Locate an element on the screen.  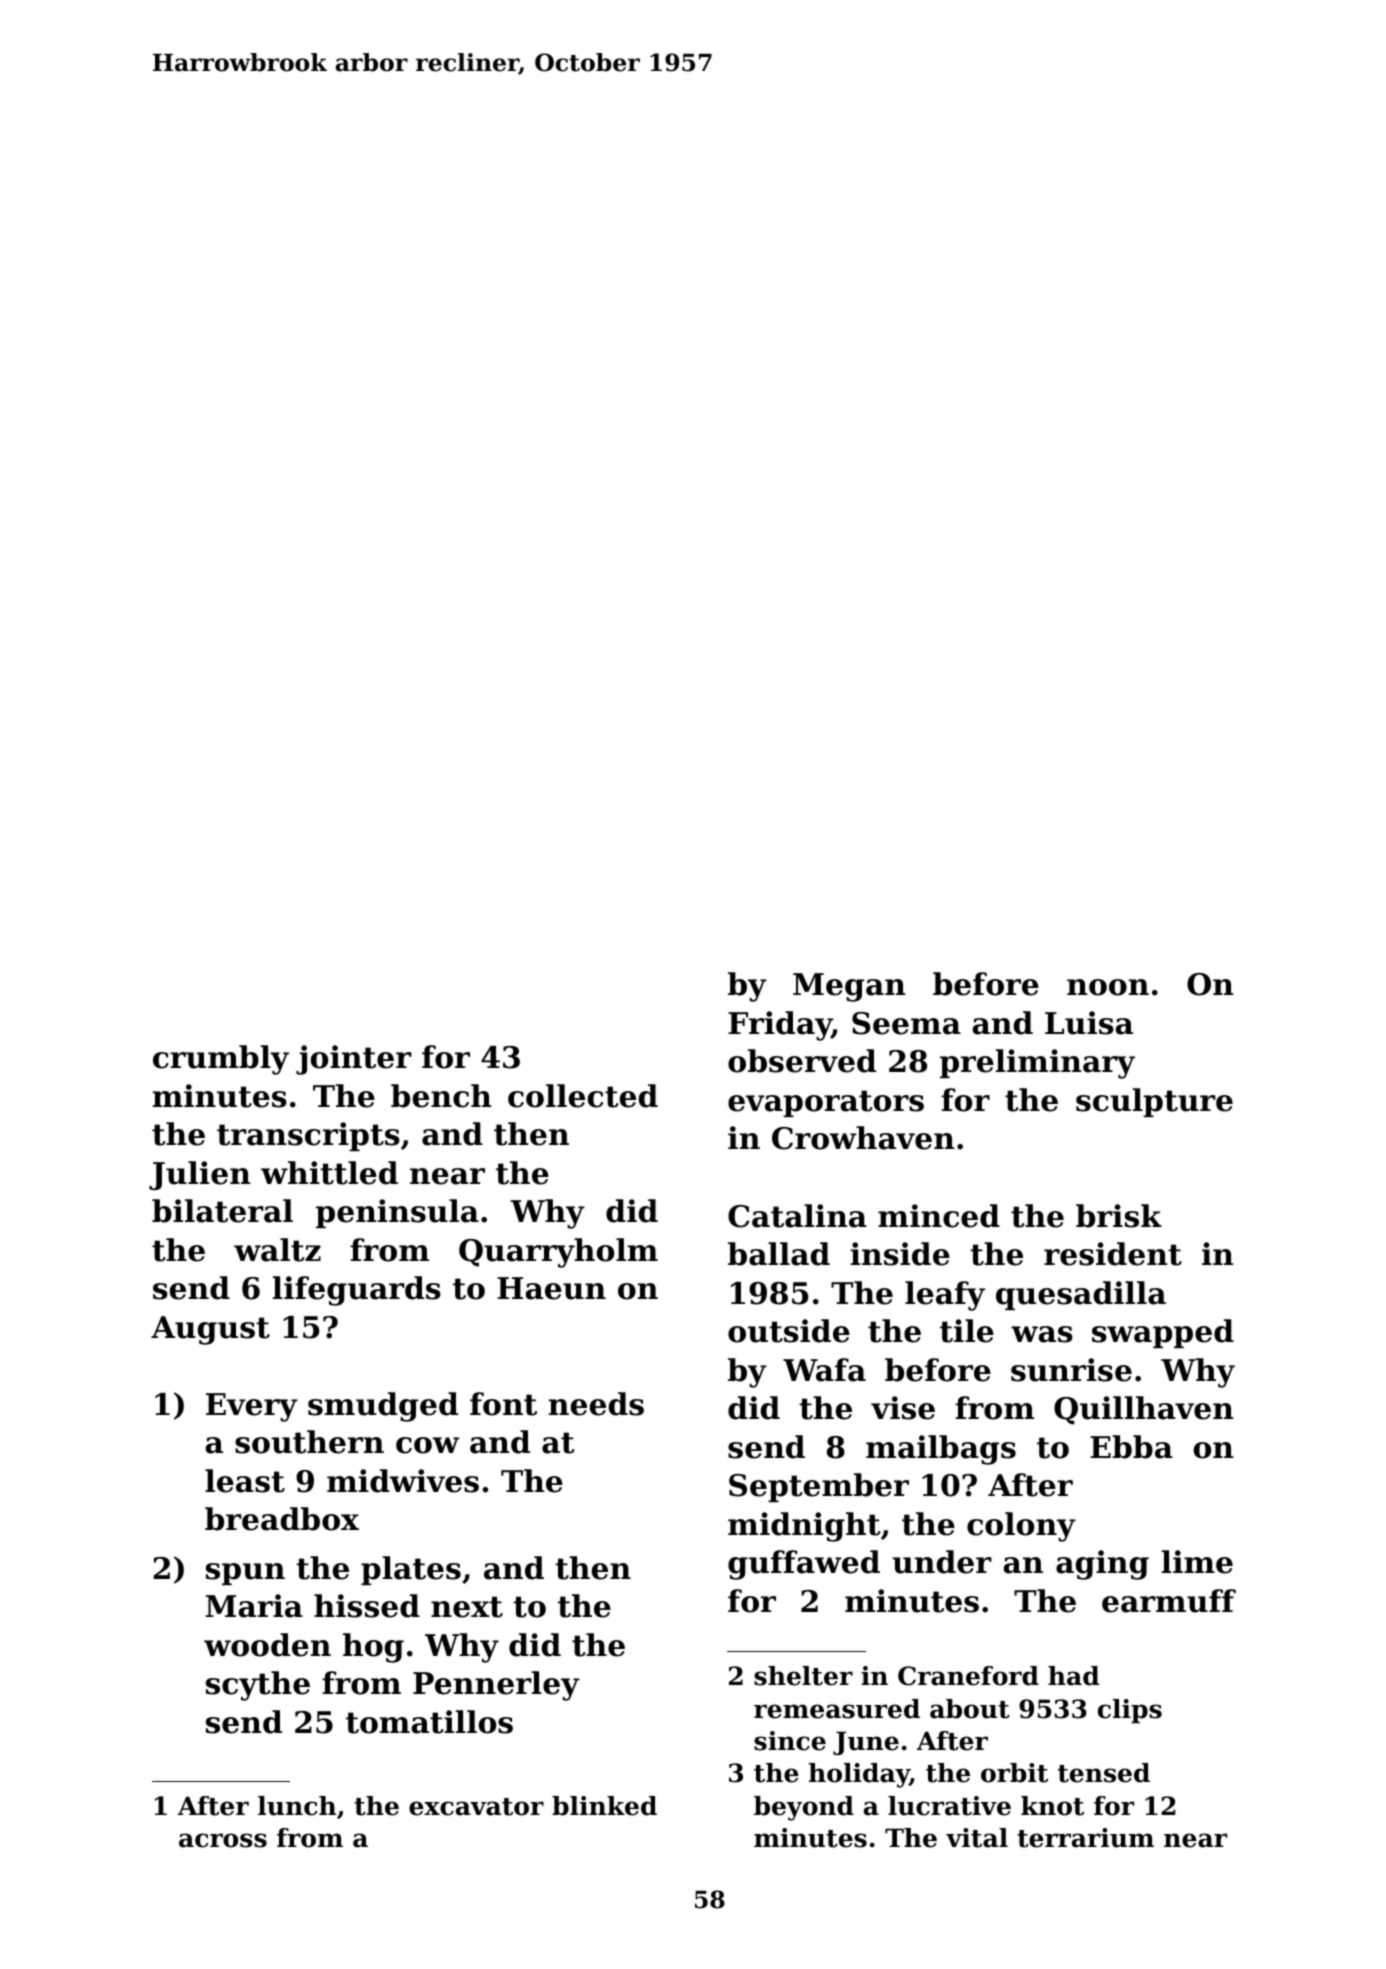
jointer is located at coordinates (354, 1060).
